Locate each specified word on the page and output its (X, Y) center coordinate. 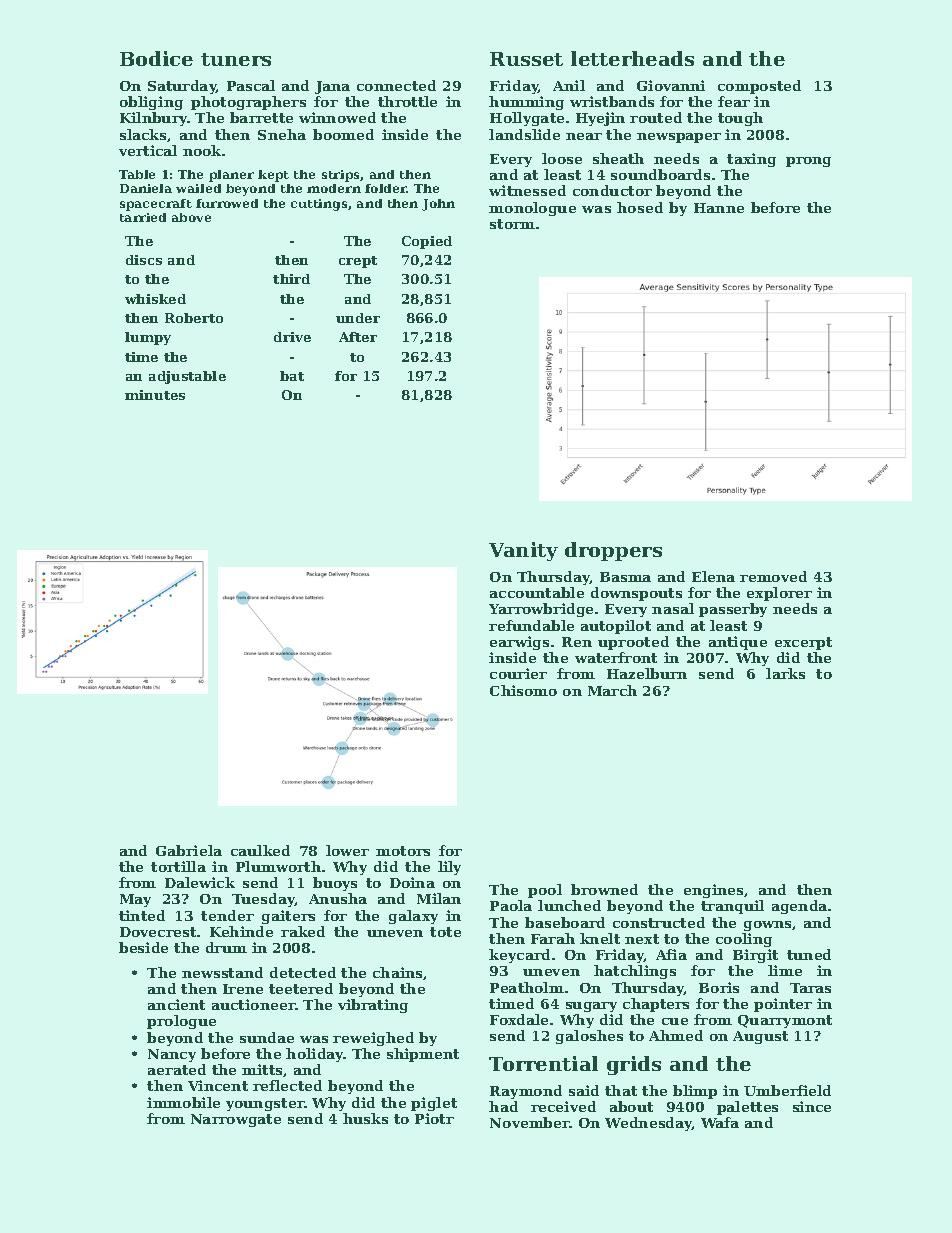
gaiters (288, 917)
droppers (613, 551)
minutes (155, 395)
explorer (779, 594)
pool (545, 891)
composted (759, 87)
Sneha (282, 134)
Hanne (719, 208)
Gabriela (189, 850)
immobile (183, 1102)
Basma (625, 577)
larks (785, 673)
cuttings (319, 205)
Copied (427, 242)
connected (396, 85)
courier (518, 673)
